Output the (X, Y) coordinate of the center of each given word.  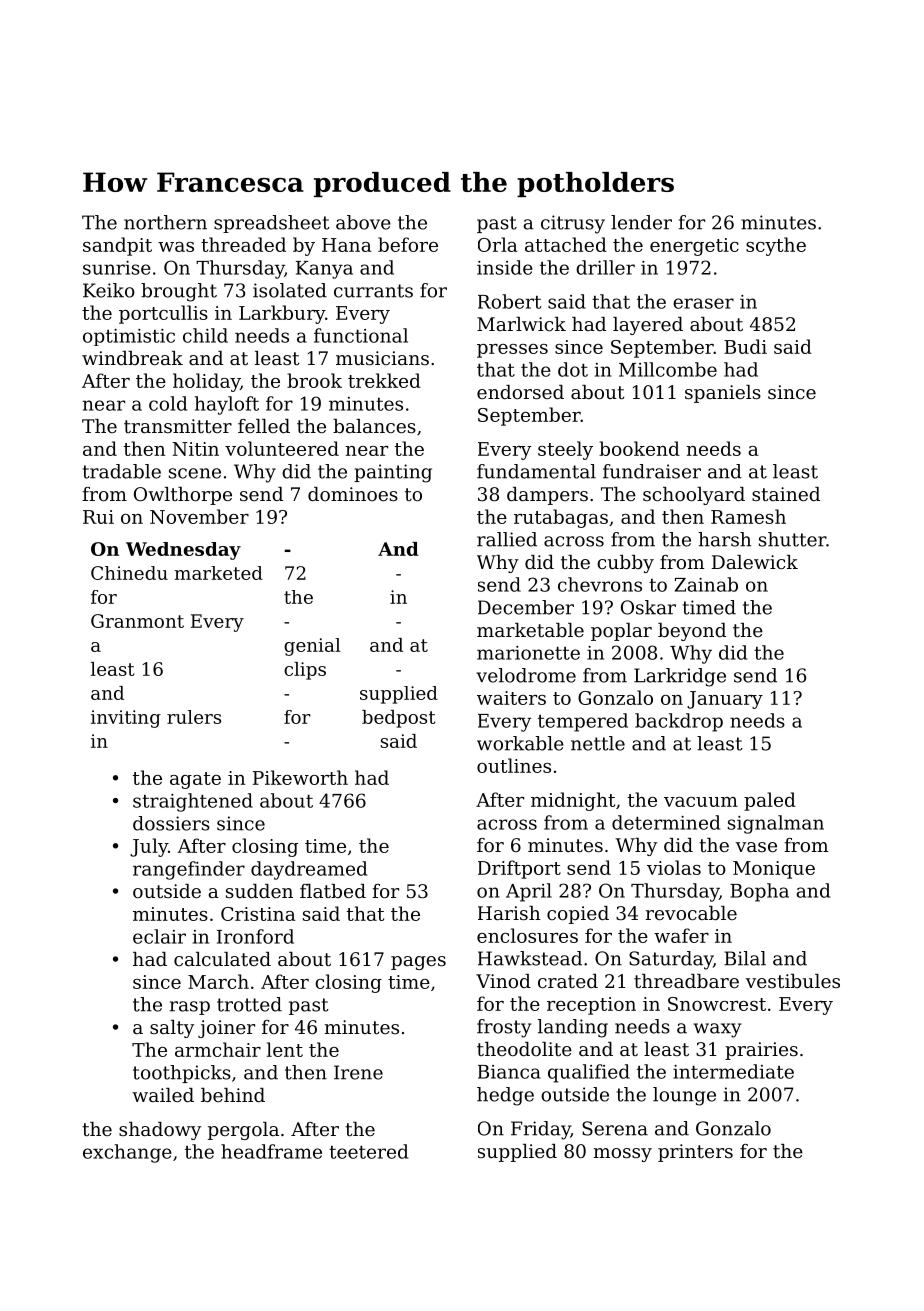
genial (312, 647)
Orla (498, 244)
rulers (194, 717)
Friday (541, 1130)
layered (648, 326)
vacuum (701, 802)
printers (695, 1153)
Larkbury (282, 314)
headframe (271, 1151)
